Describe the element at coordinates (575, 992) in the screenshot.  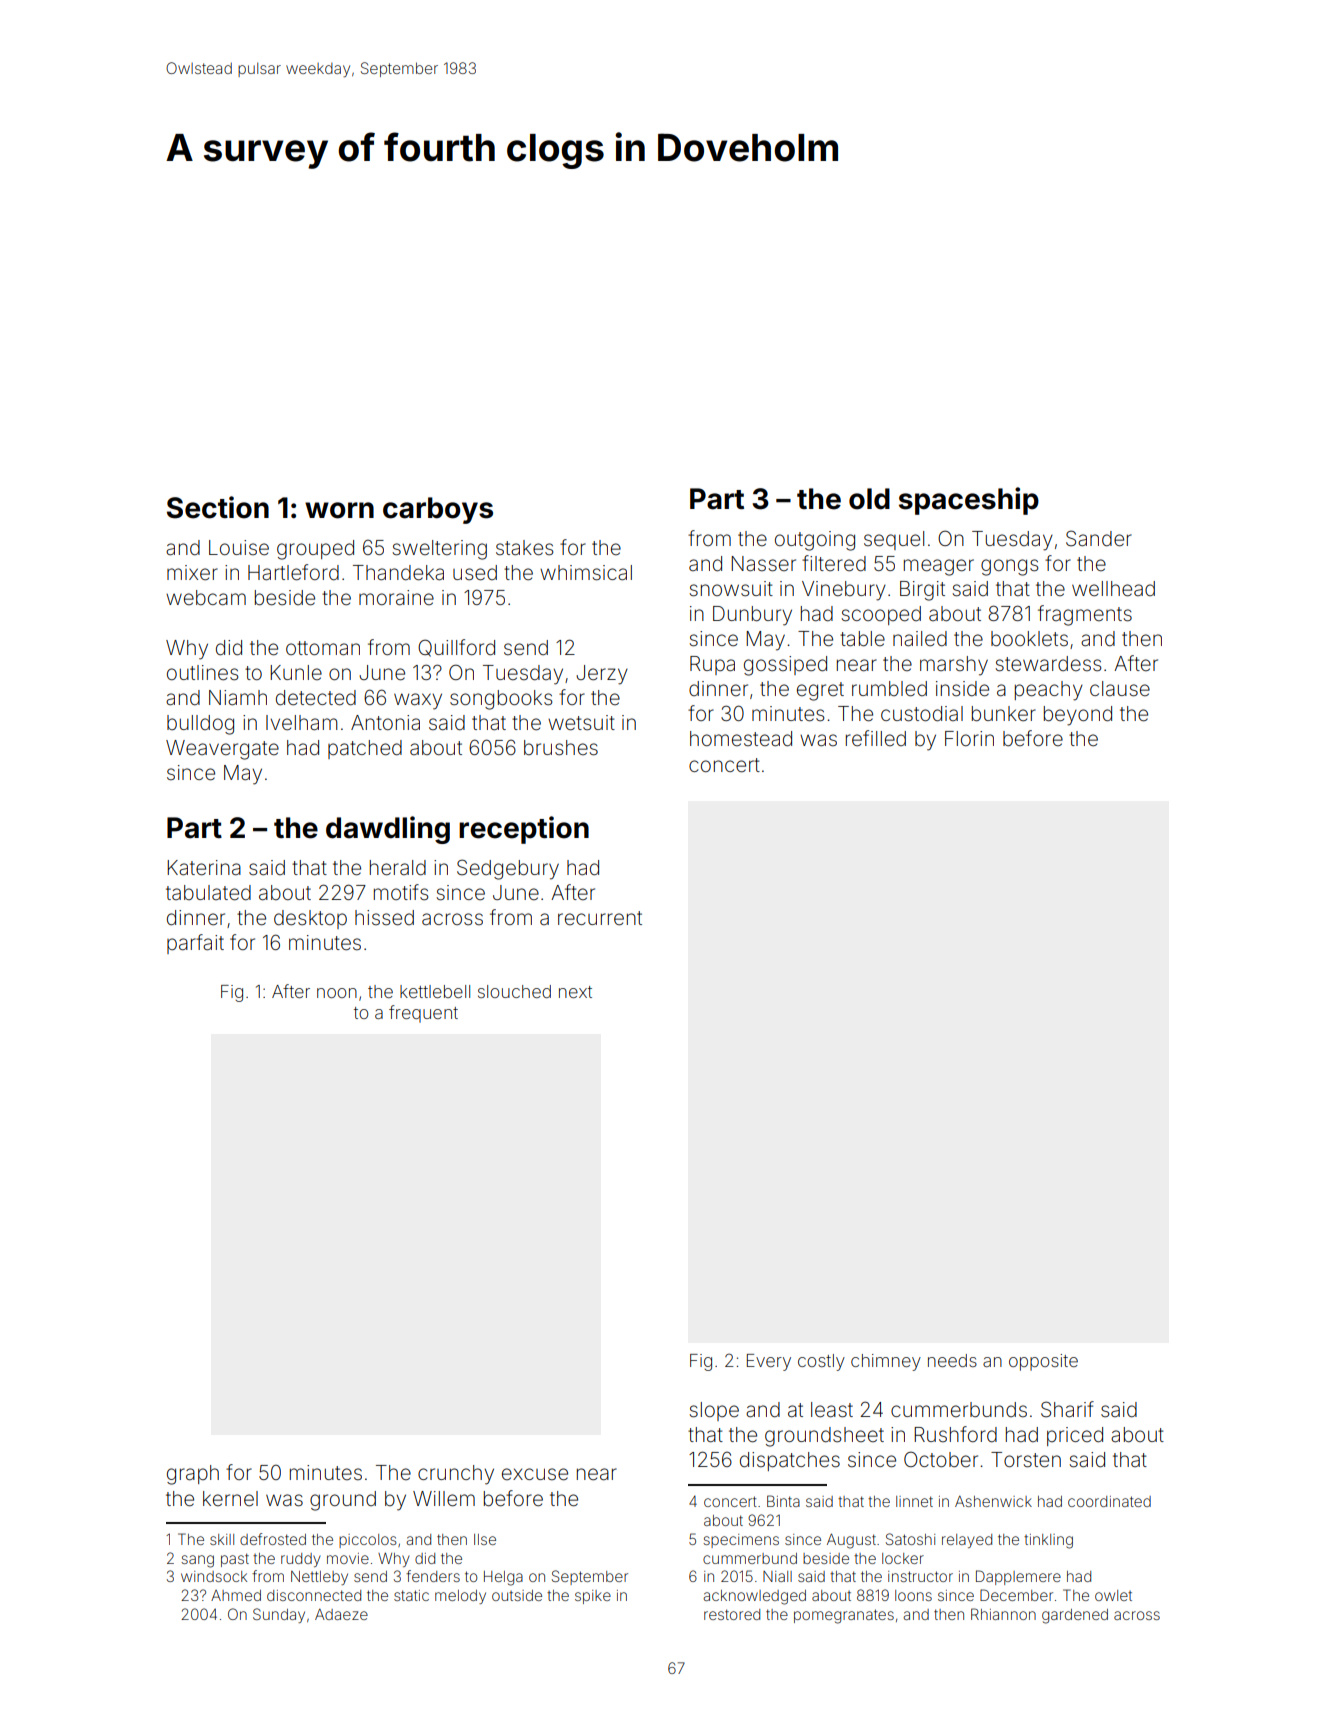
I see `next` at that location.
